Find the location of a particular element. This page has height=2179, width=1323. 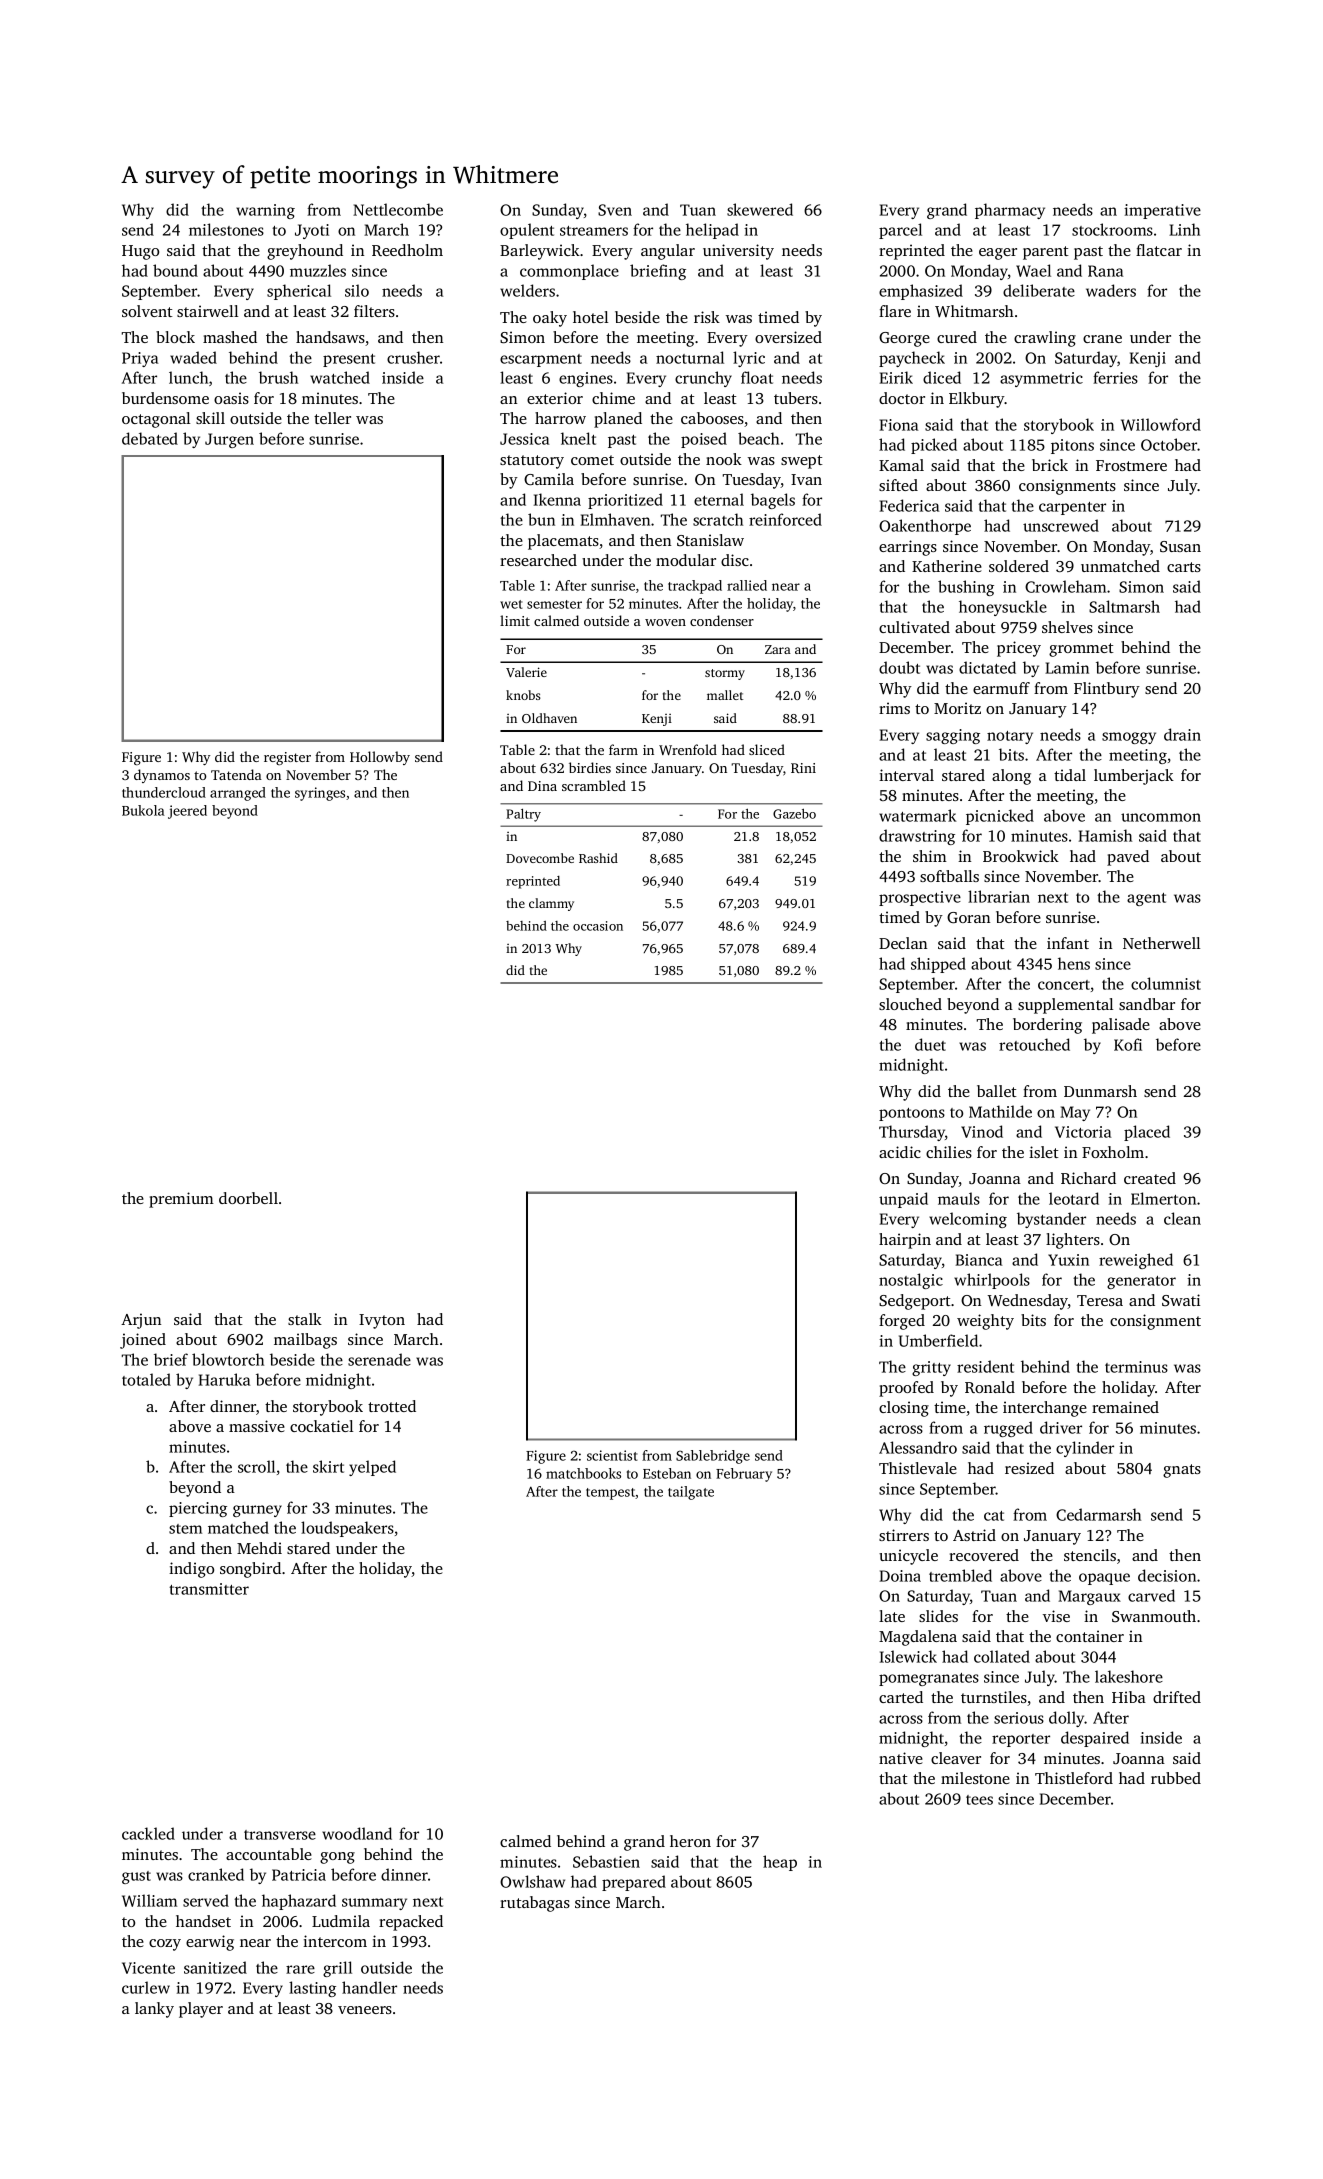

float is located at coordinates (757, 377).
